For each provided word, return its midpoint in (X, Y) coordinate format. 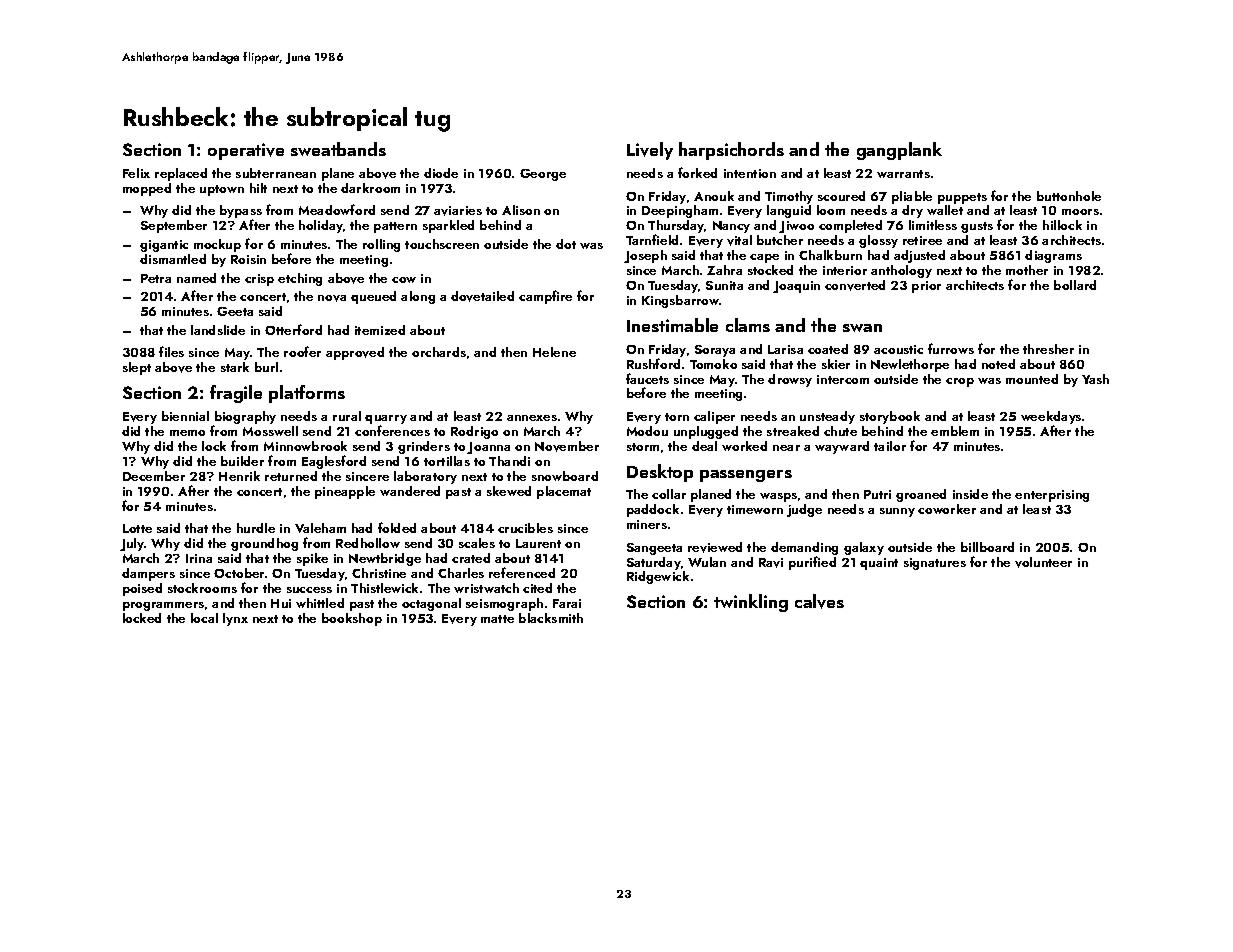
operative (246, 151)
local (204, 618)
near (786, 448)
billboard (987, 547)
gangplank (899, 151)
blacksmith (551, 618)
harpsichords (731, 151)
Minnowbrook (305, 446)
